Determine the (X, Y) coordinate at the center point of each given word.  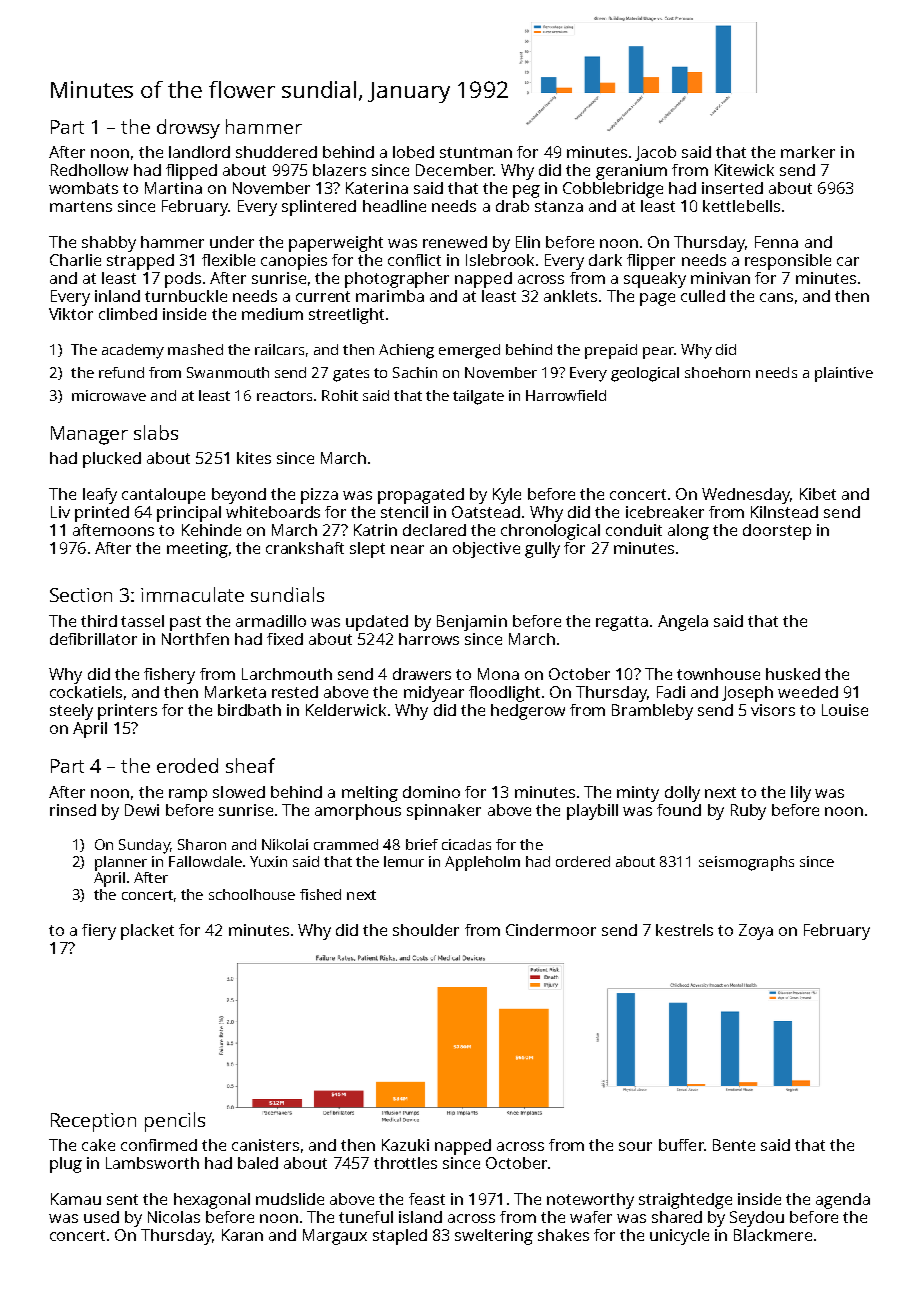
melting (370, 794)
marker (808, 152)
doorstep (777, 532)
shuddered (276, 152)
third (99, 621)
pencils (175, 1122)
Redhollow (89, 170)
